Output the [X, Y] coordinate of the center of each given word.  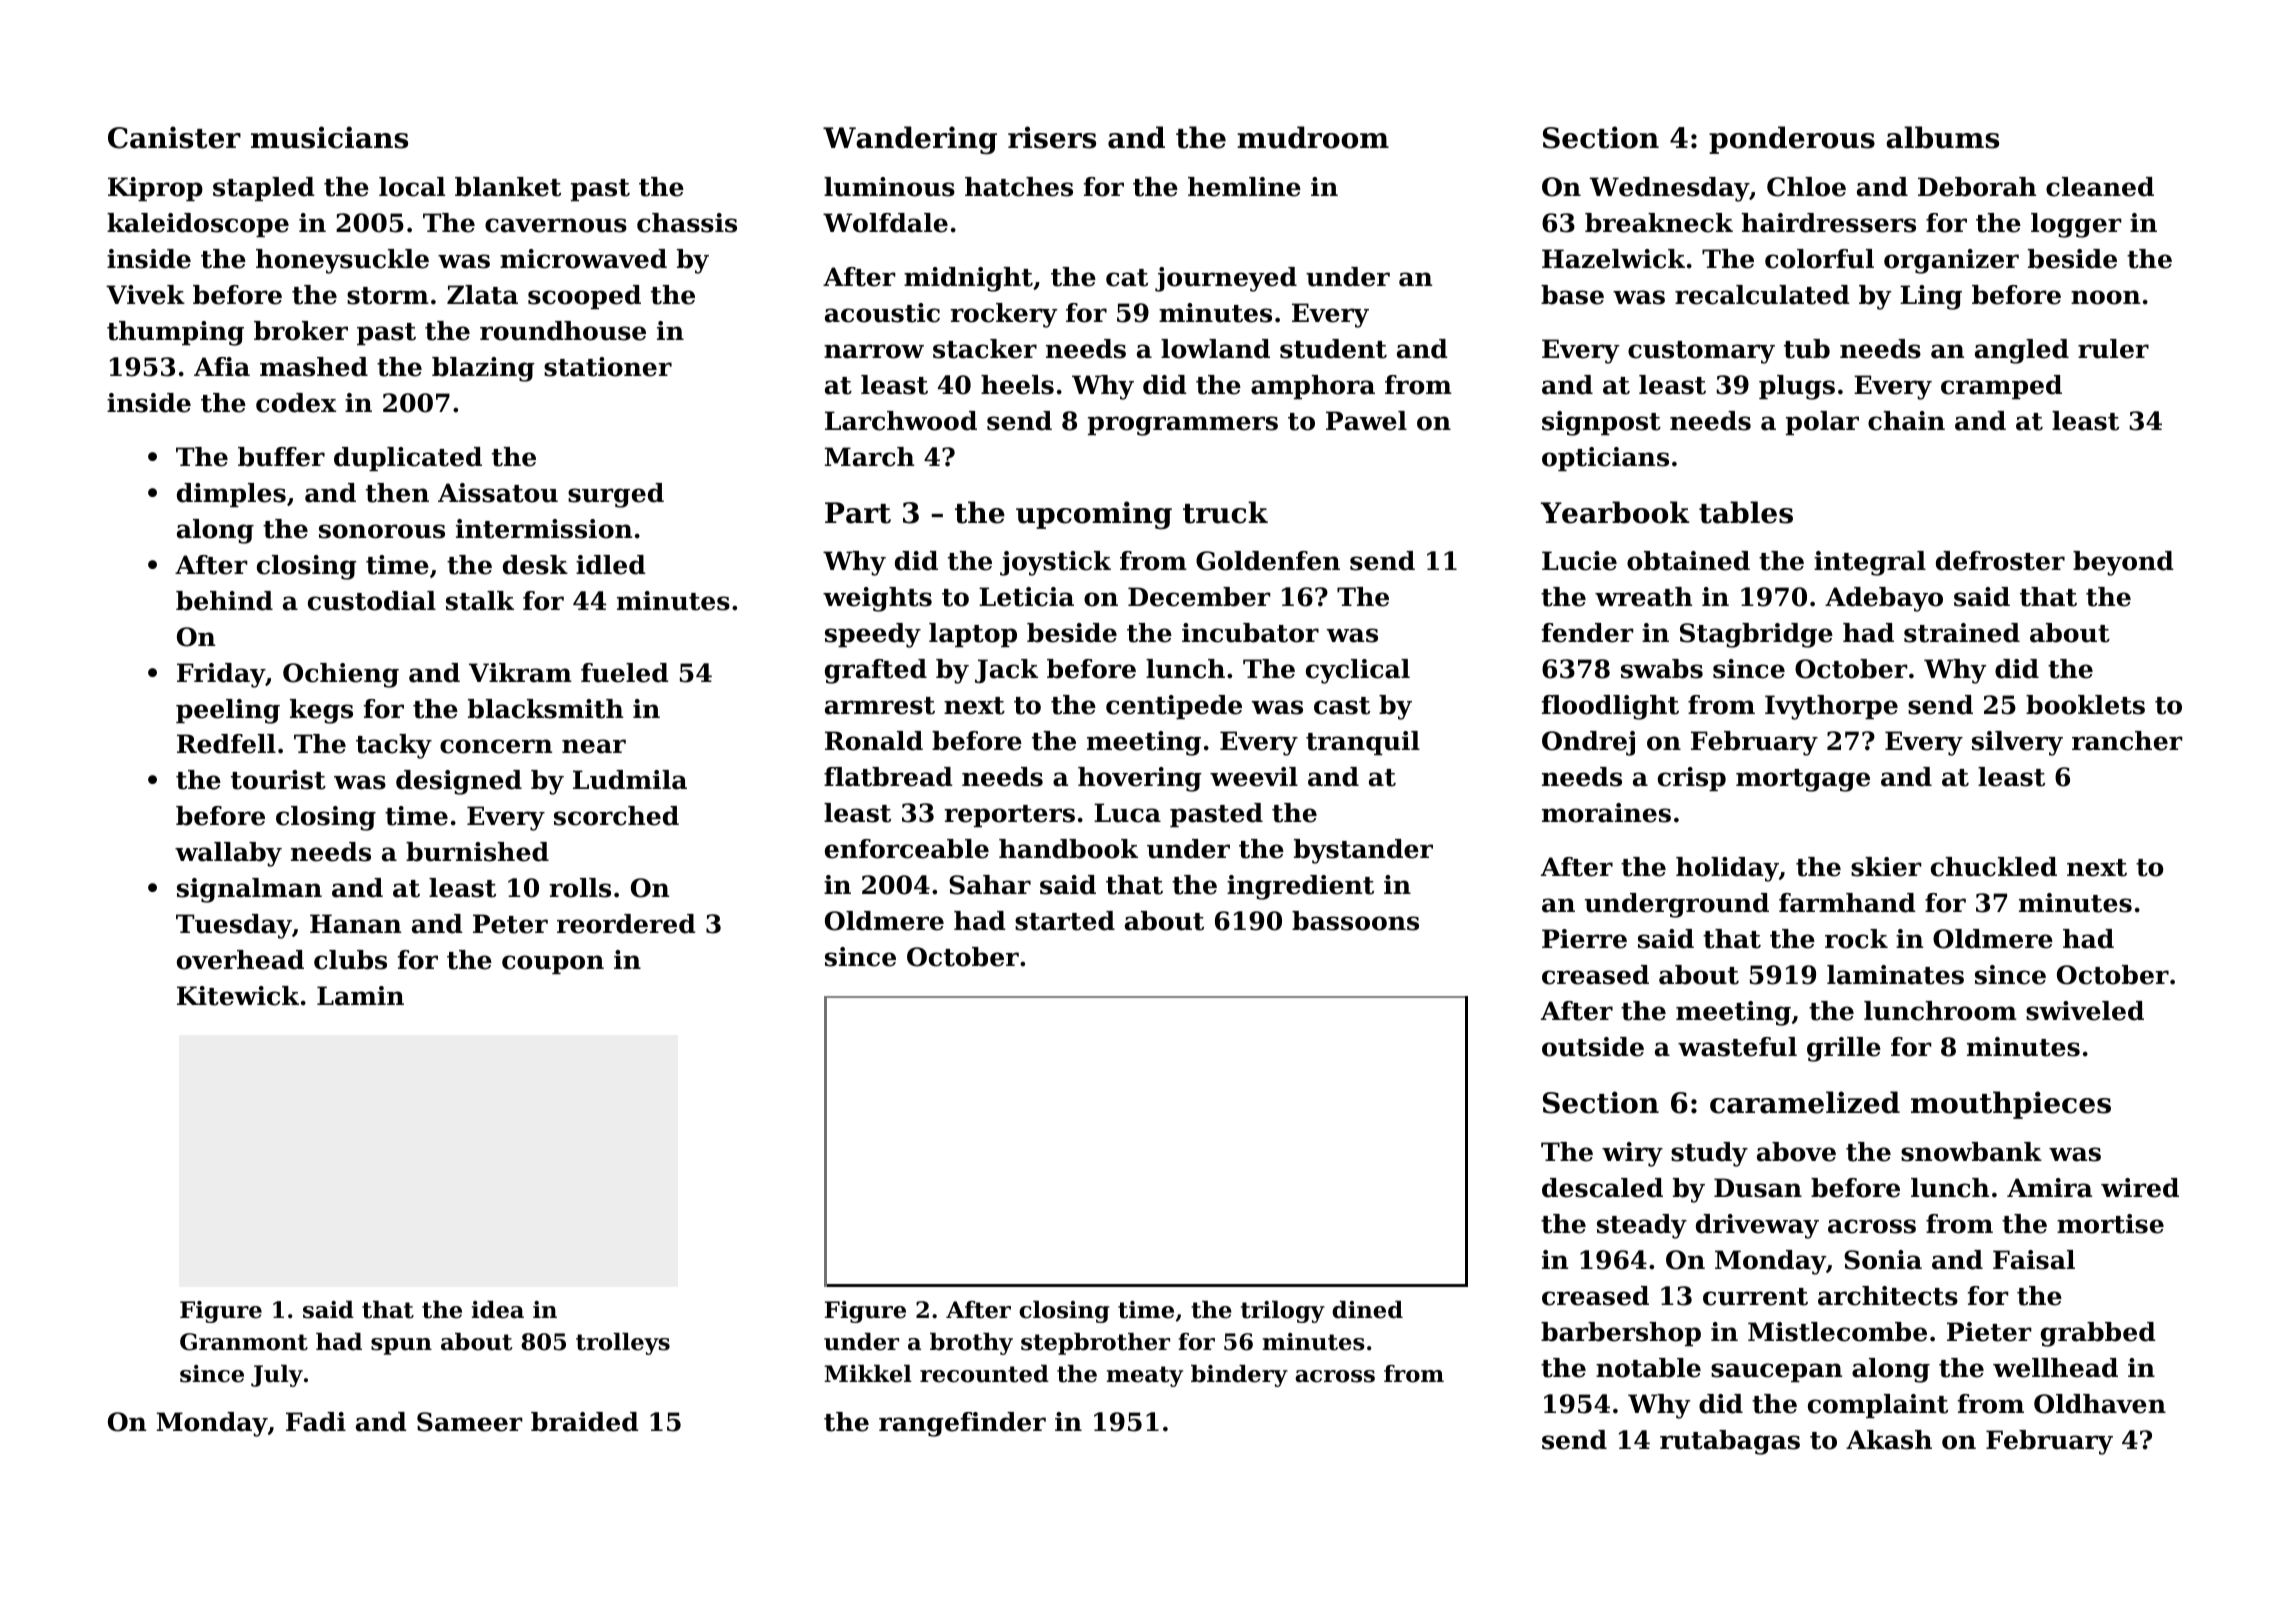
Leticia [1026, 597]
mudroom [1313, 137]
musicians [329, 137]
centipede [1174, 707]
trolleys [623, 1344]
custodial [372, 601]
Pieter [1989, 1332]
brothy [971, 1344]
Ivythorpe [1831, 707]
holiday [1727, 869]
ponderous [1792, 140]
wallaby [228, 854]
